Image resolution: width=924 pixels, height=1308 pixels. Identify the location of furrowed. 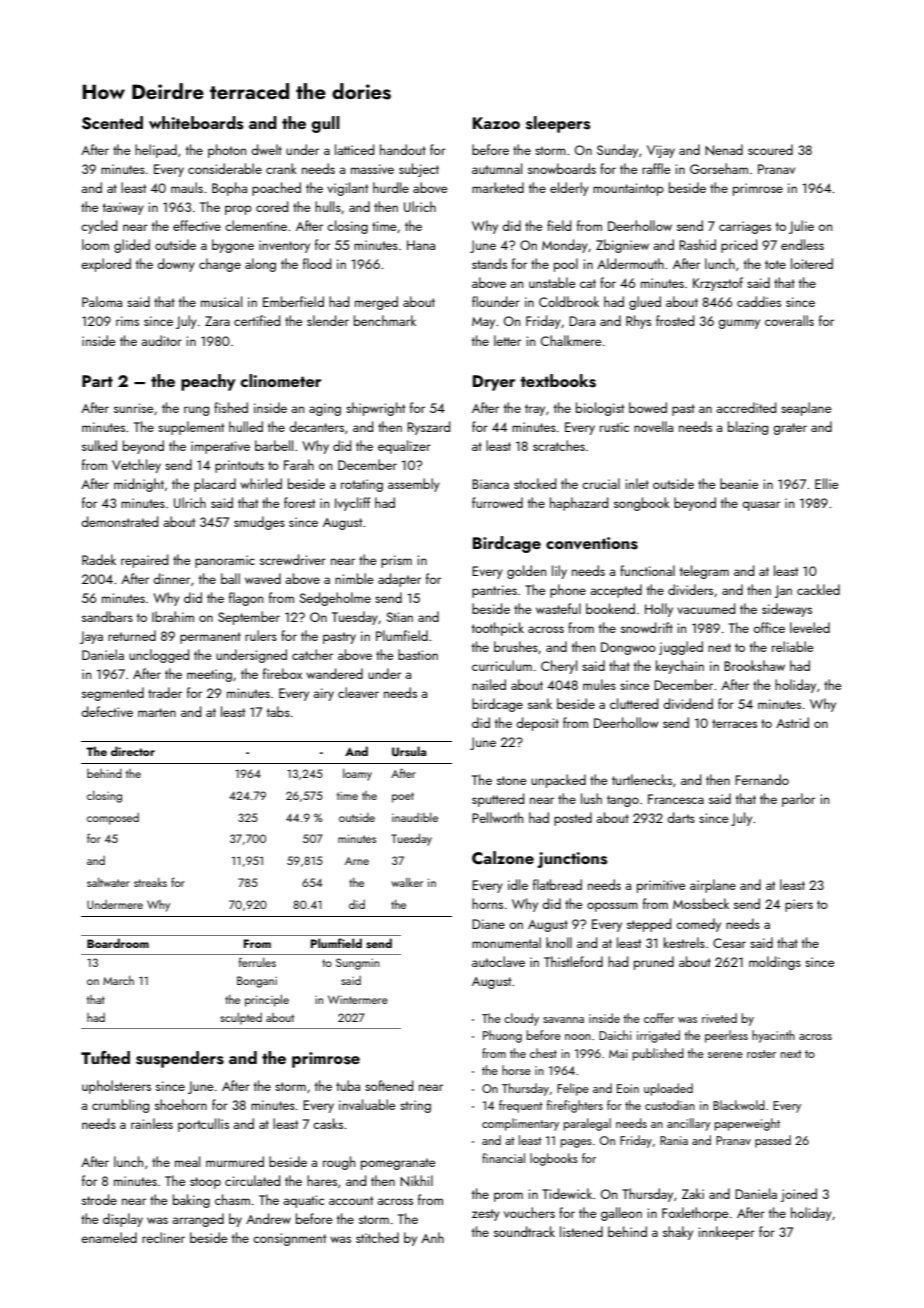
(497, 502).
